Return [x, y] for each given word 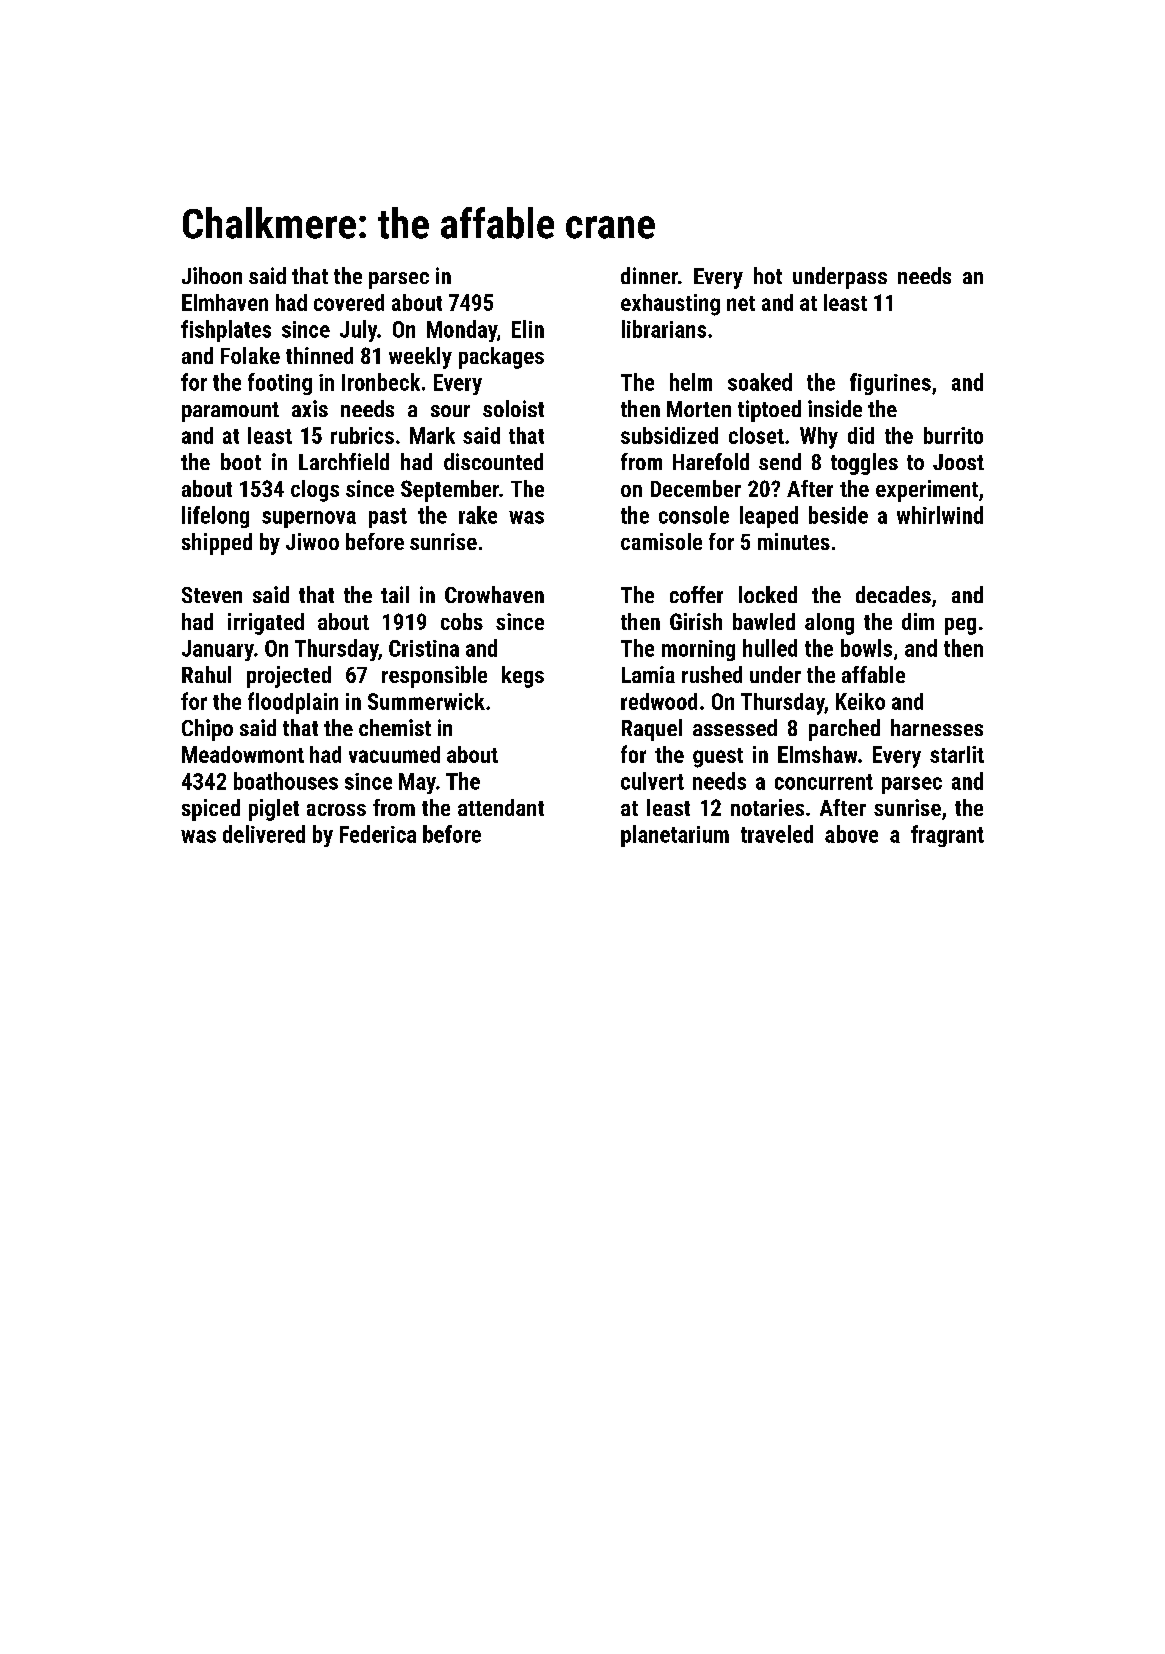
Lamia [648, 674]
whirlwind [940, 515]
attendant [501, 807]
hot [768, 275]
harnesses [937, 727]
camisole [661, 541]
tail [395, 594]
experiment [927, 491]
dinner [649, 275]
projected [289, 677]
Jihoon [212, 275]
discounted [493, 461]
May [417, 783]
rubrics [362, 435]
